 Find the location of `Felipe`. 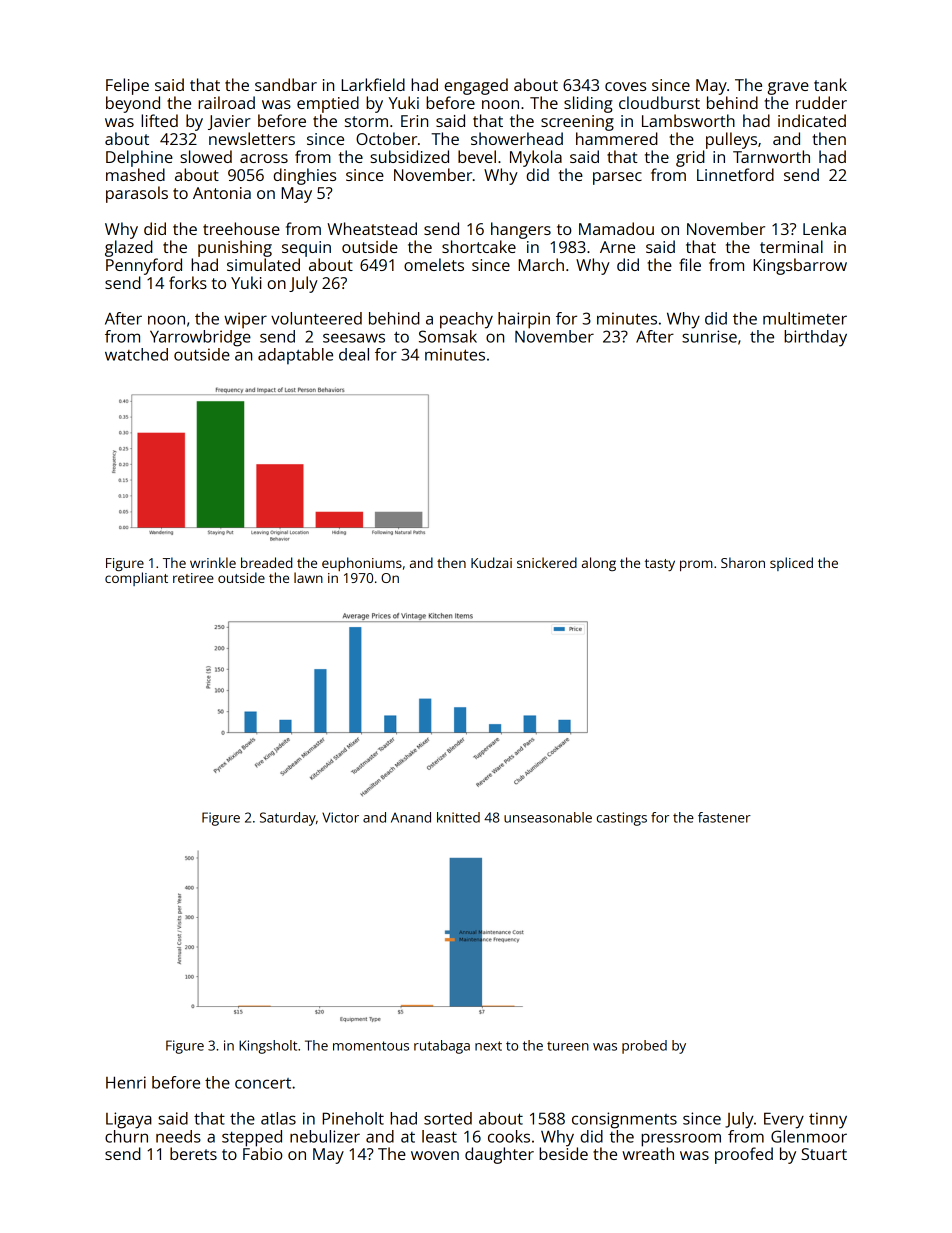

Felipe is located at coordinates (127, 86).
